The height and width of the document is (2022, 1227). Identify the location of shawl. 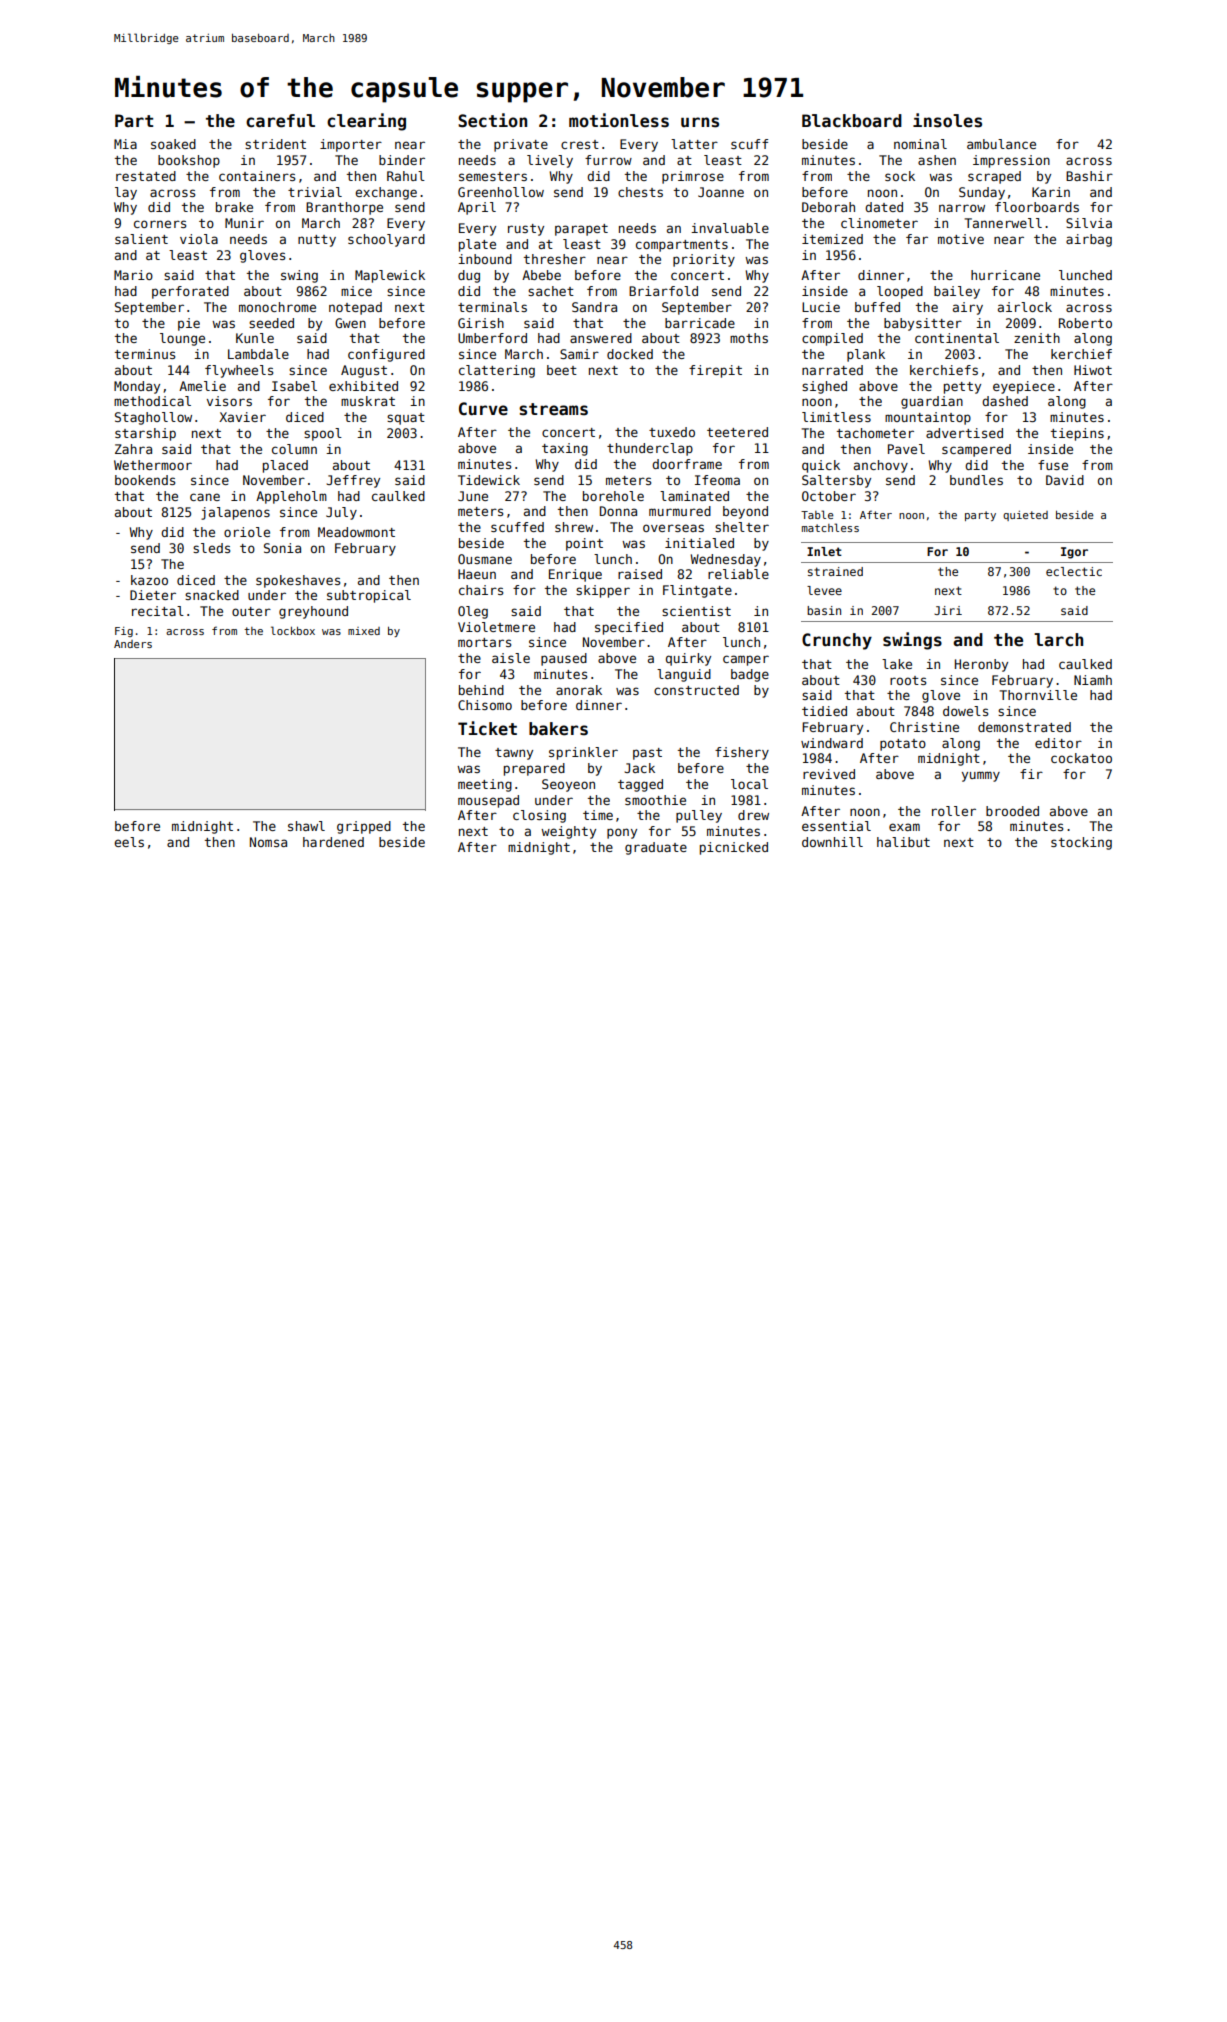
(306, 826).
